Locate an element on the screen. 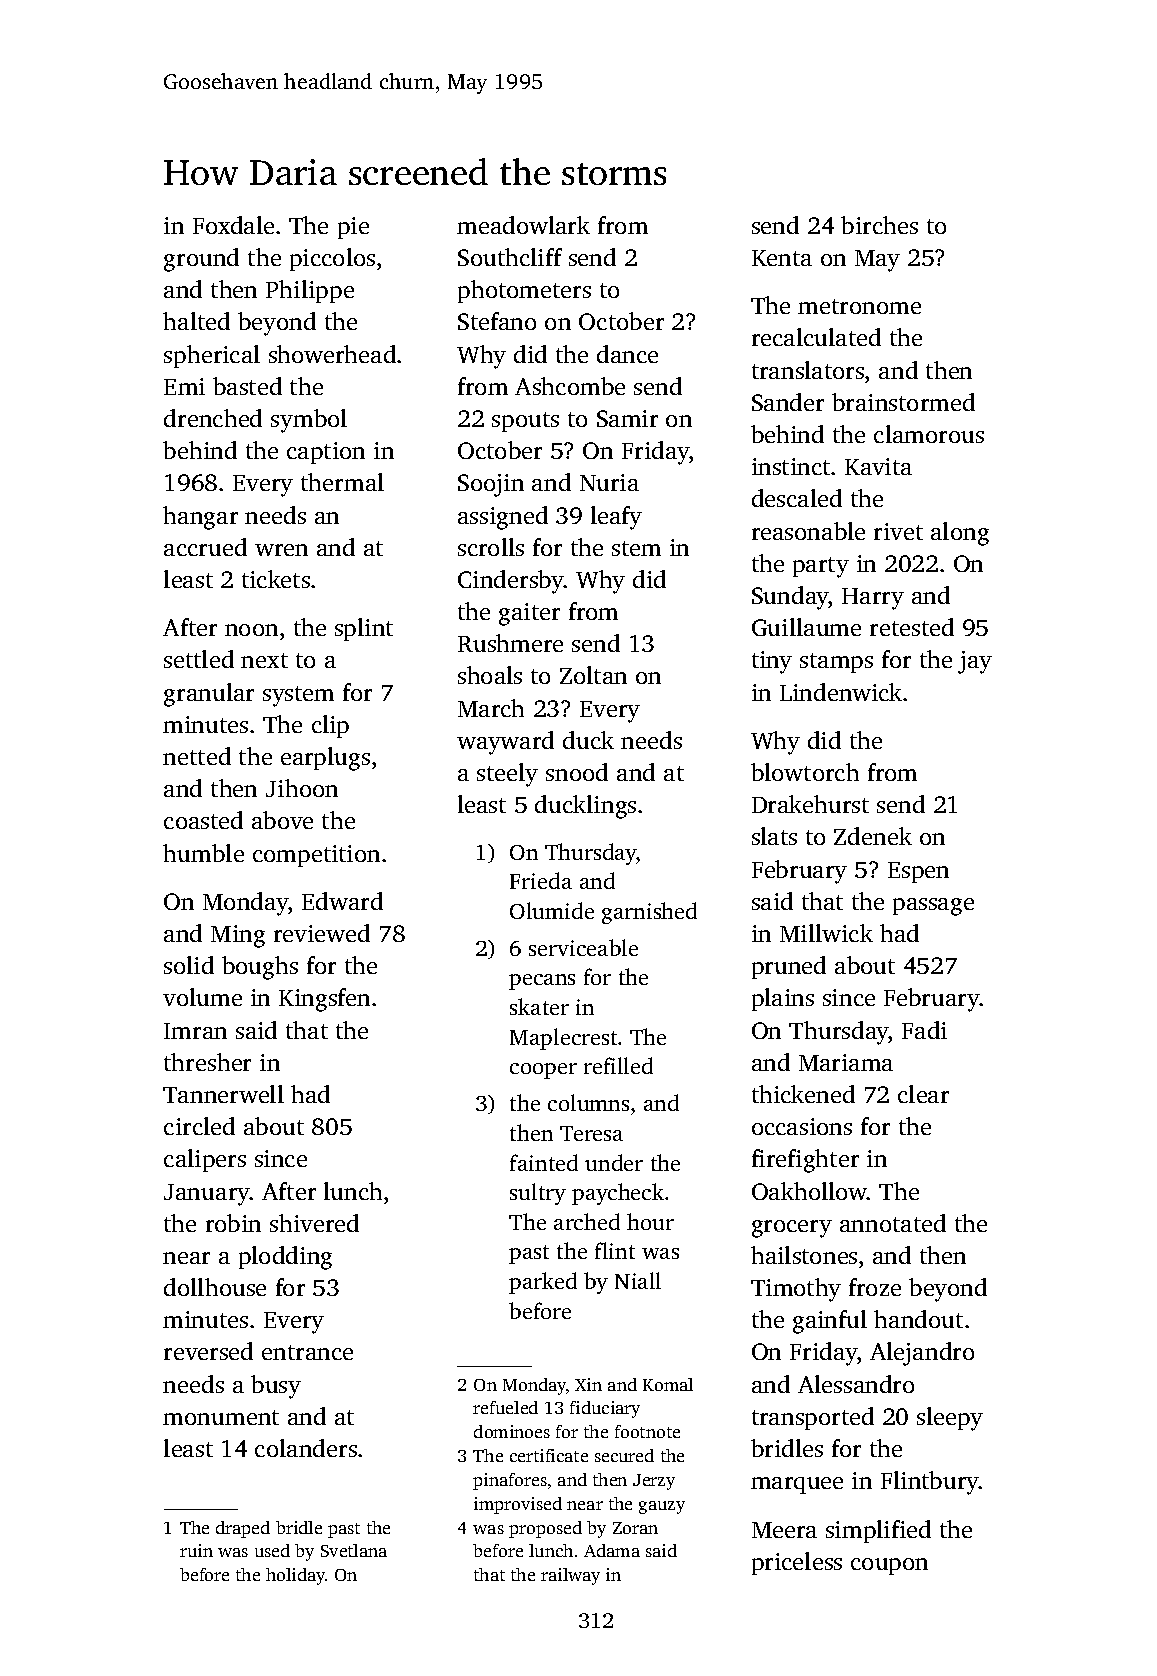 This screenshot has width=1157, height=1676. Imran is located at coordinates (195, 1031).
